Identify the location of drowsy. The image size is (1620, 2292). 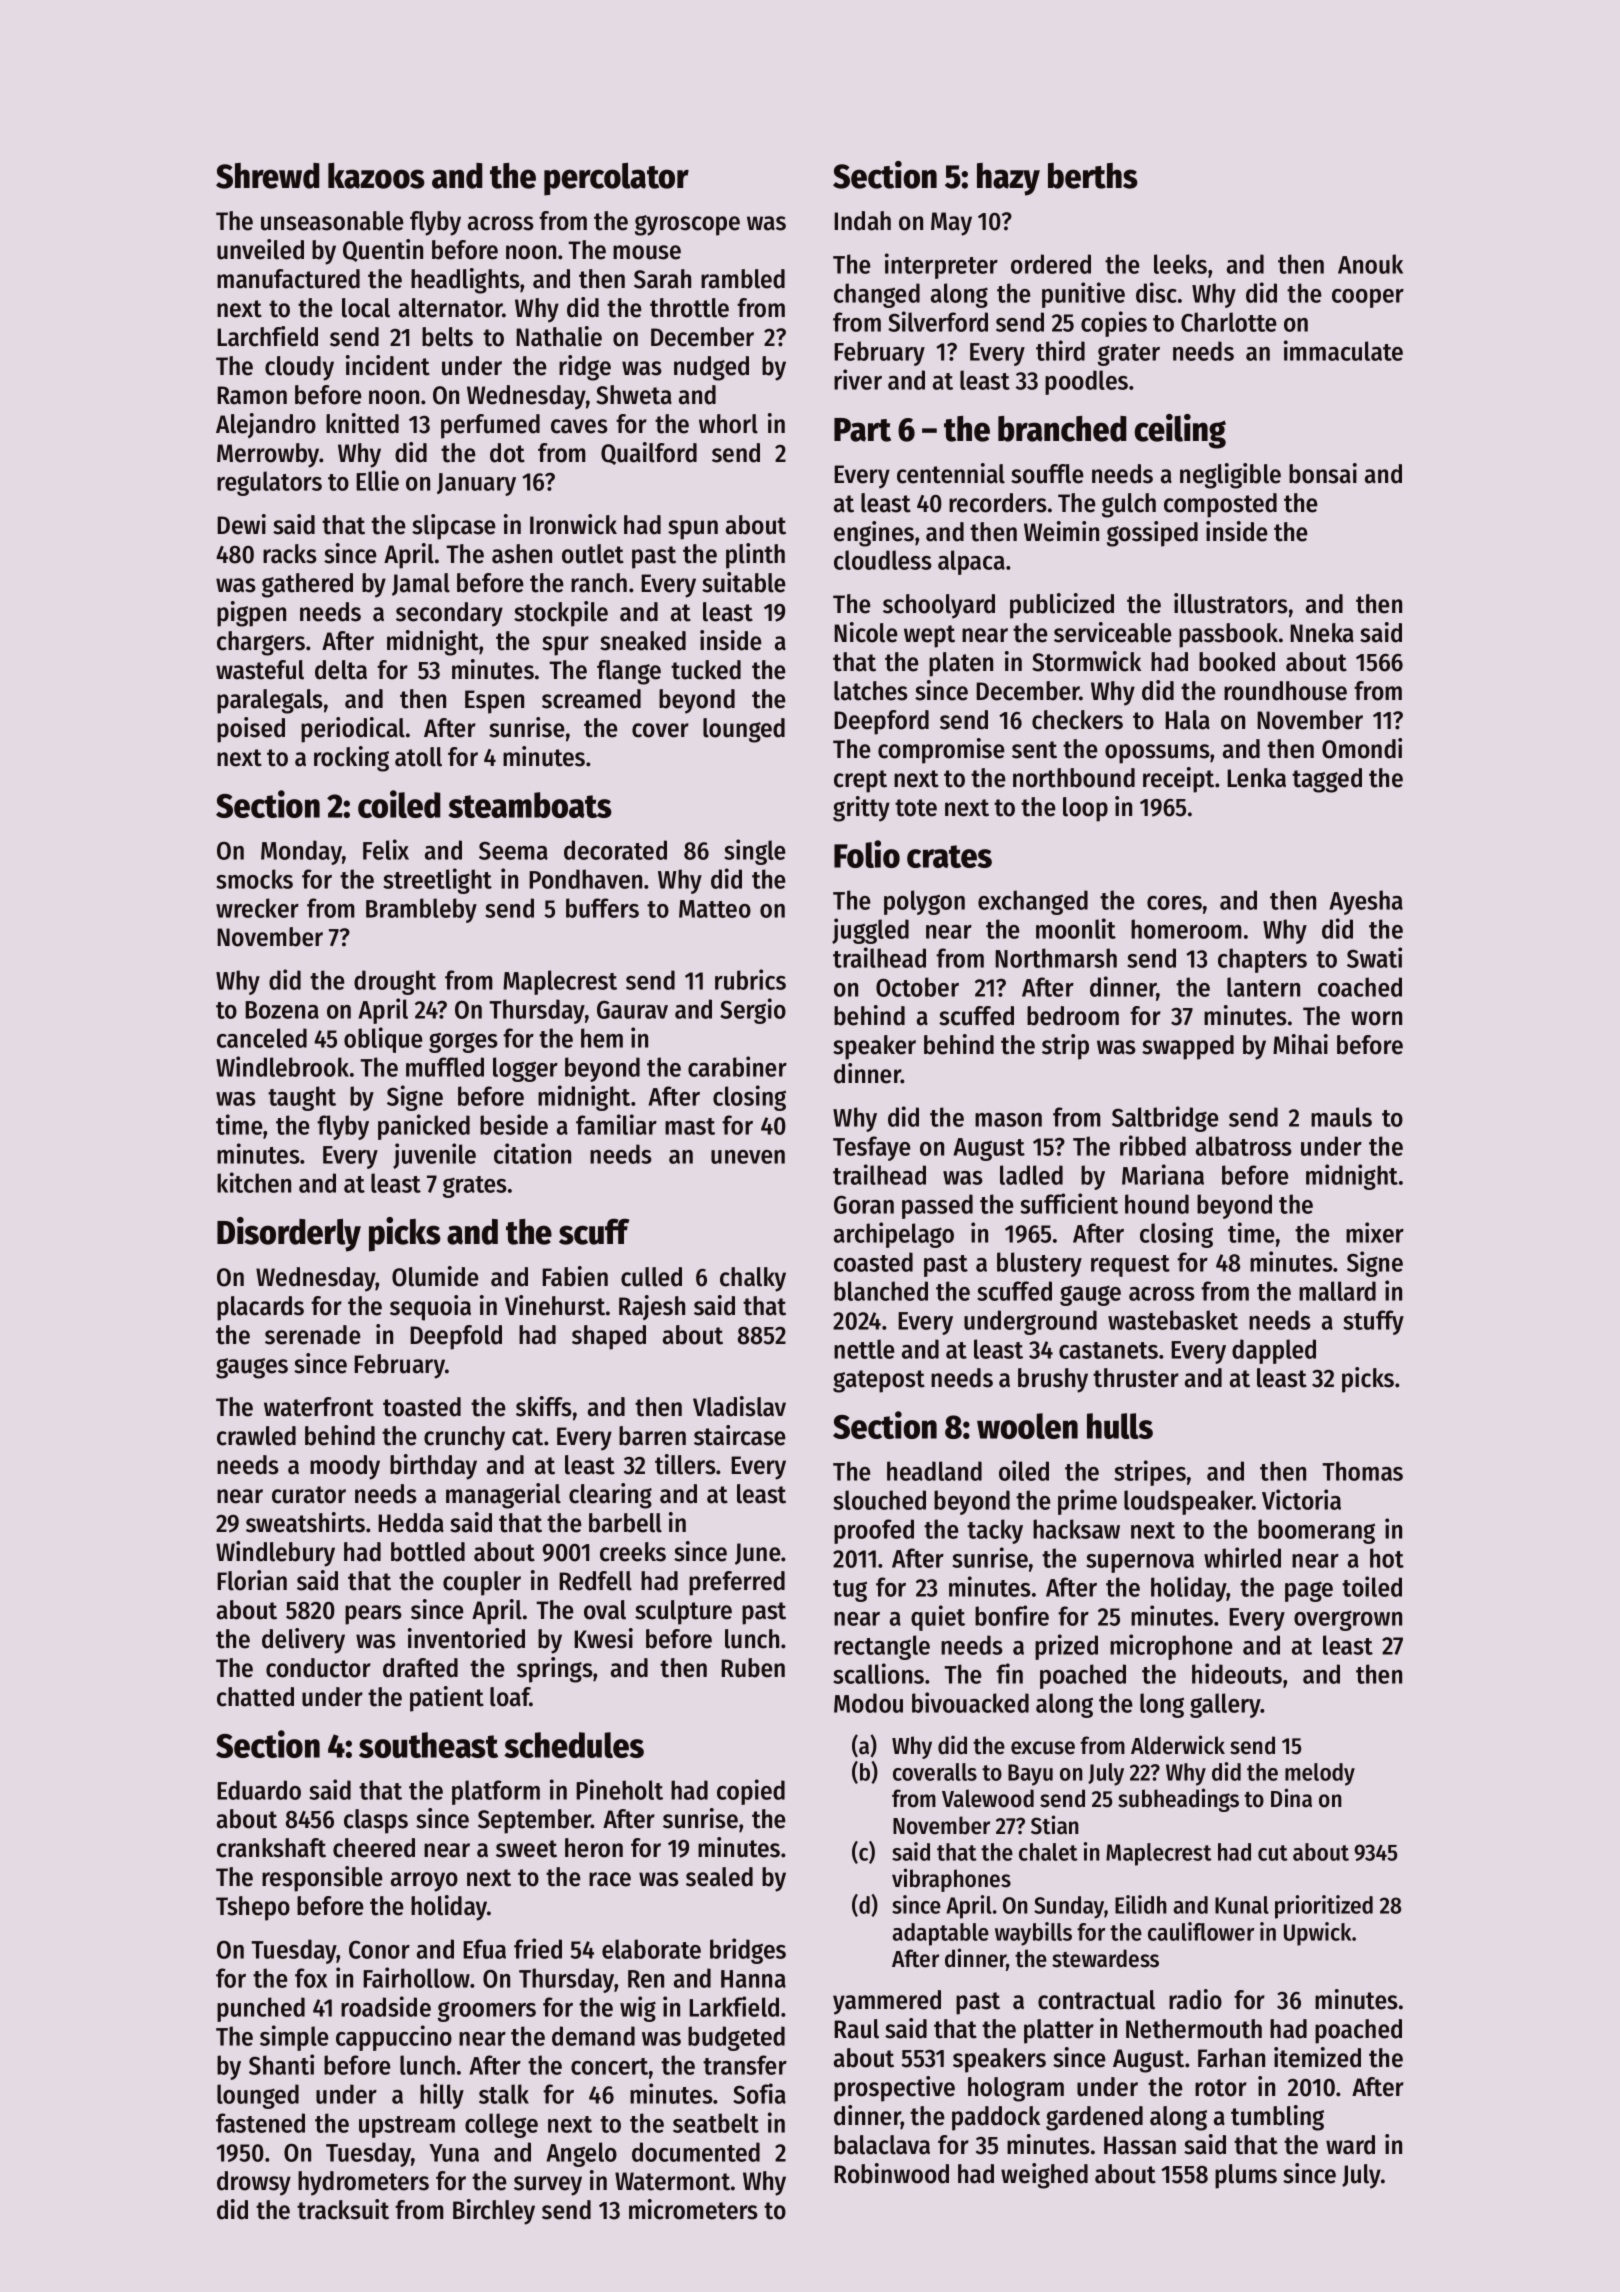
(254, 2183).
